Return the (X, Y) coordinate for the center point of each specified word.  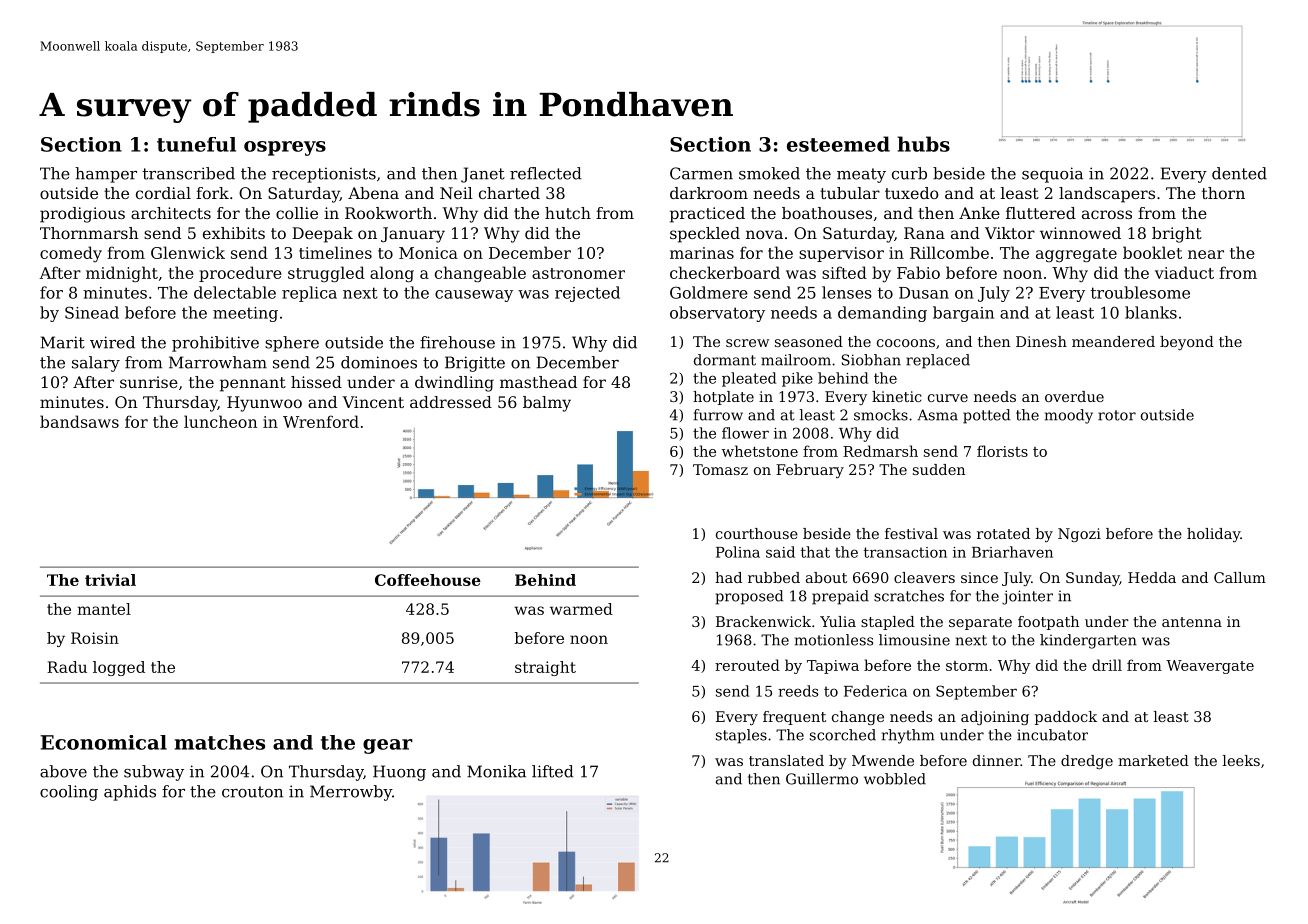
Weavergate (1210, 667)
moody (1069, 416)
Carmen (701, 173)
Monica (428, 253)
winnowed (1080, 233)
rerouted (747, 665)
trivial (110, 580)
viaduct (1184, 272)
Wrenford (321, 421)
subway (154, 773)
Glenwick (188, 252)
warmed (581, 609)
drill (1107, 665)
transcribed (189, 173)
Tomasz (720, 469)
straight (545, 668)
